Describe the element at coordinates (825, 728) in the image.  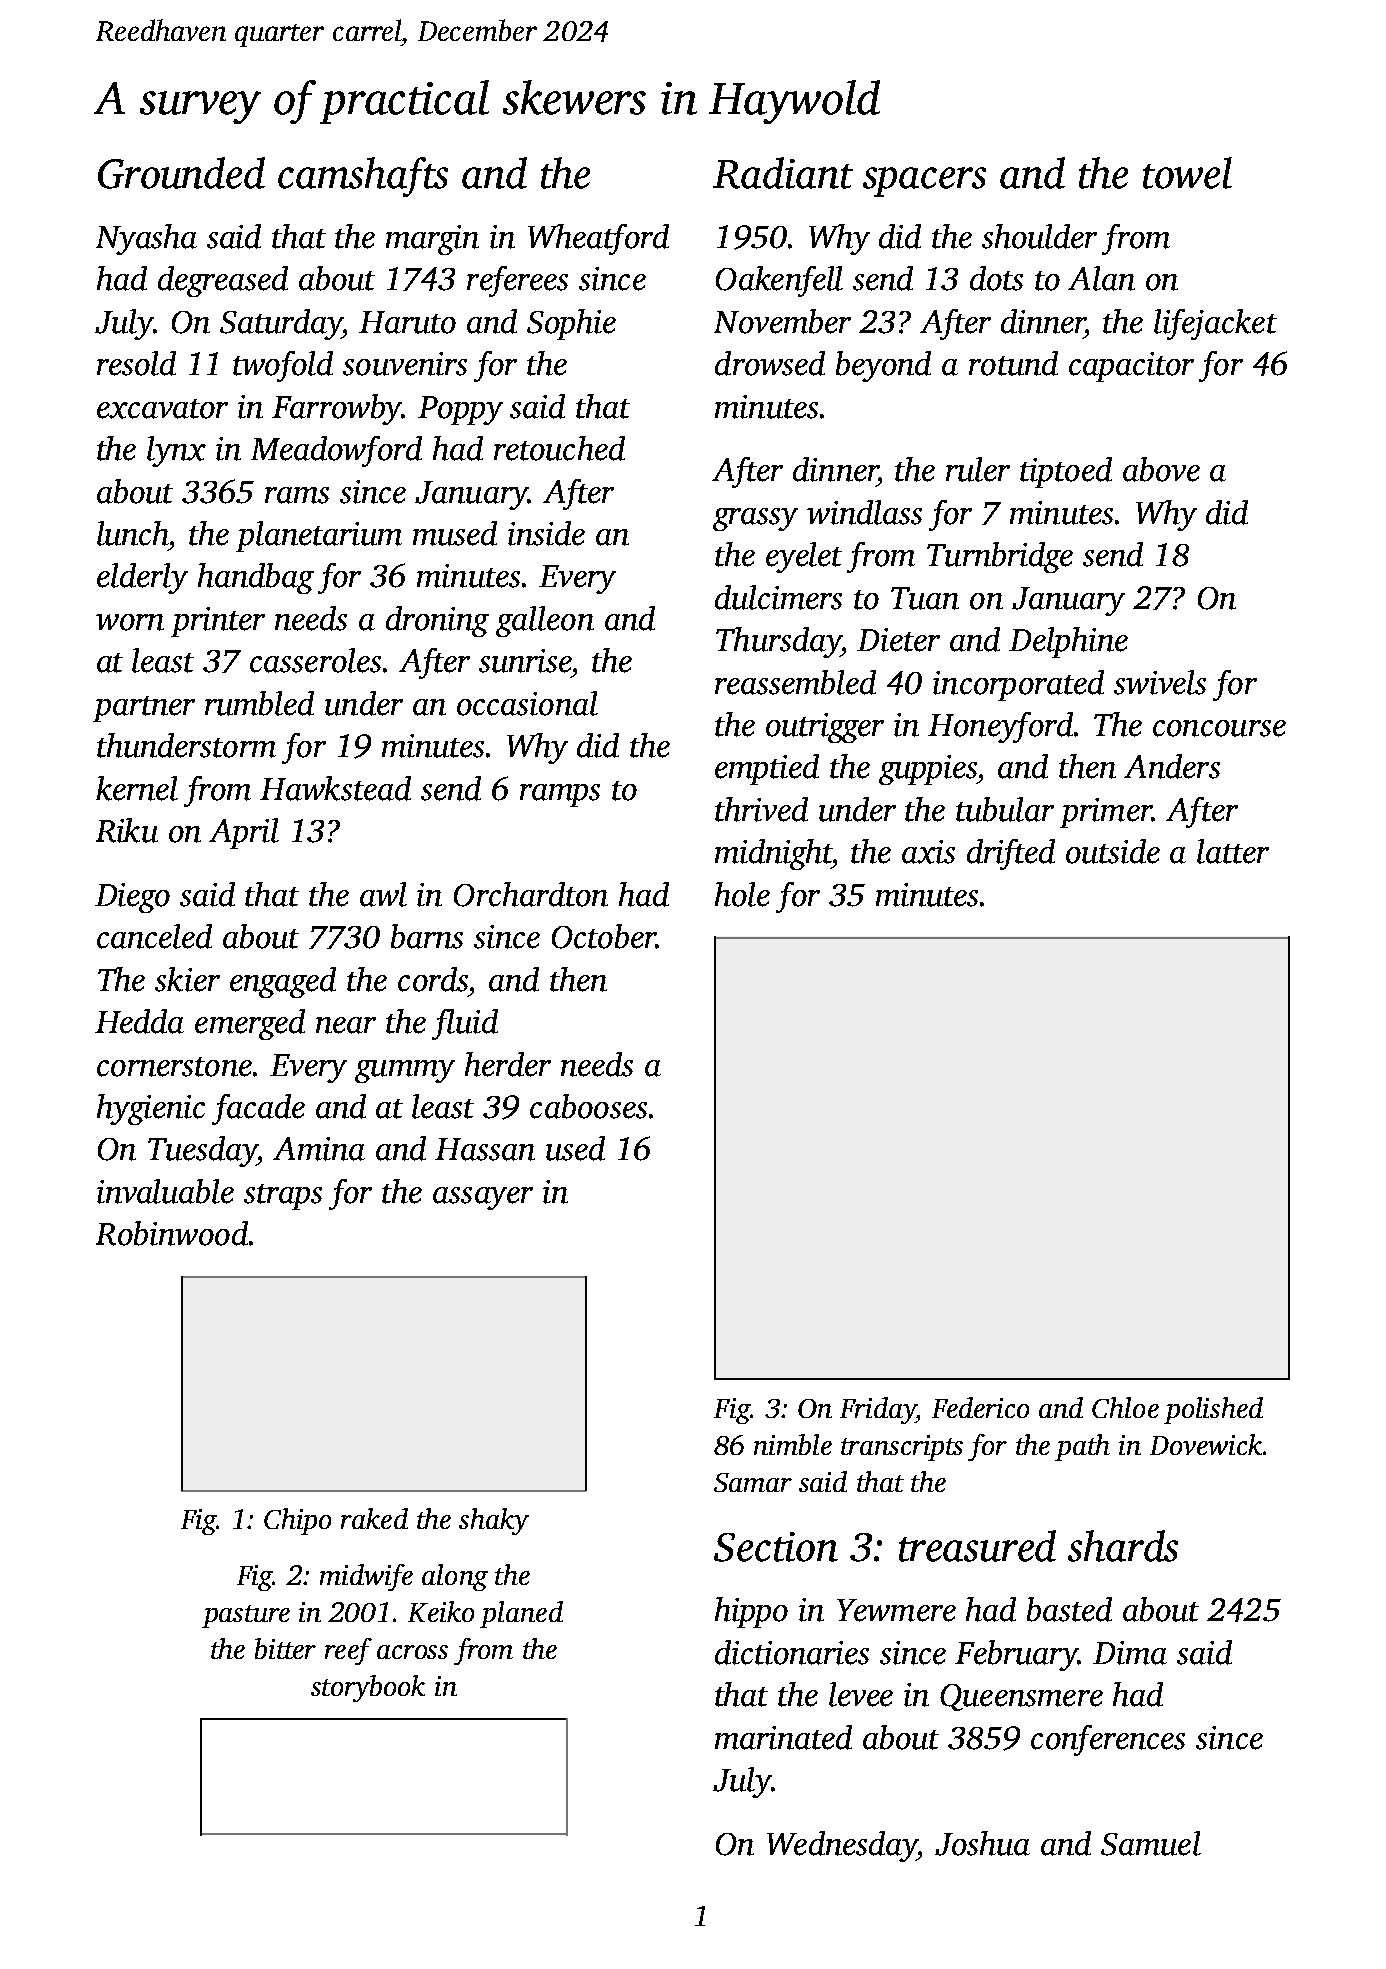
I see `outrigger` at that location.
